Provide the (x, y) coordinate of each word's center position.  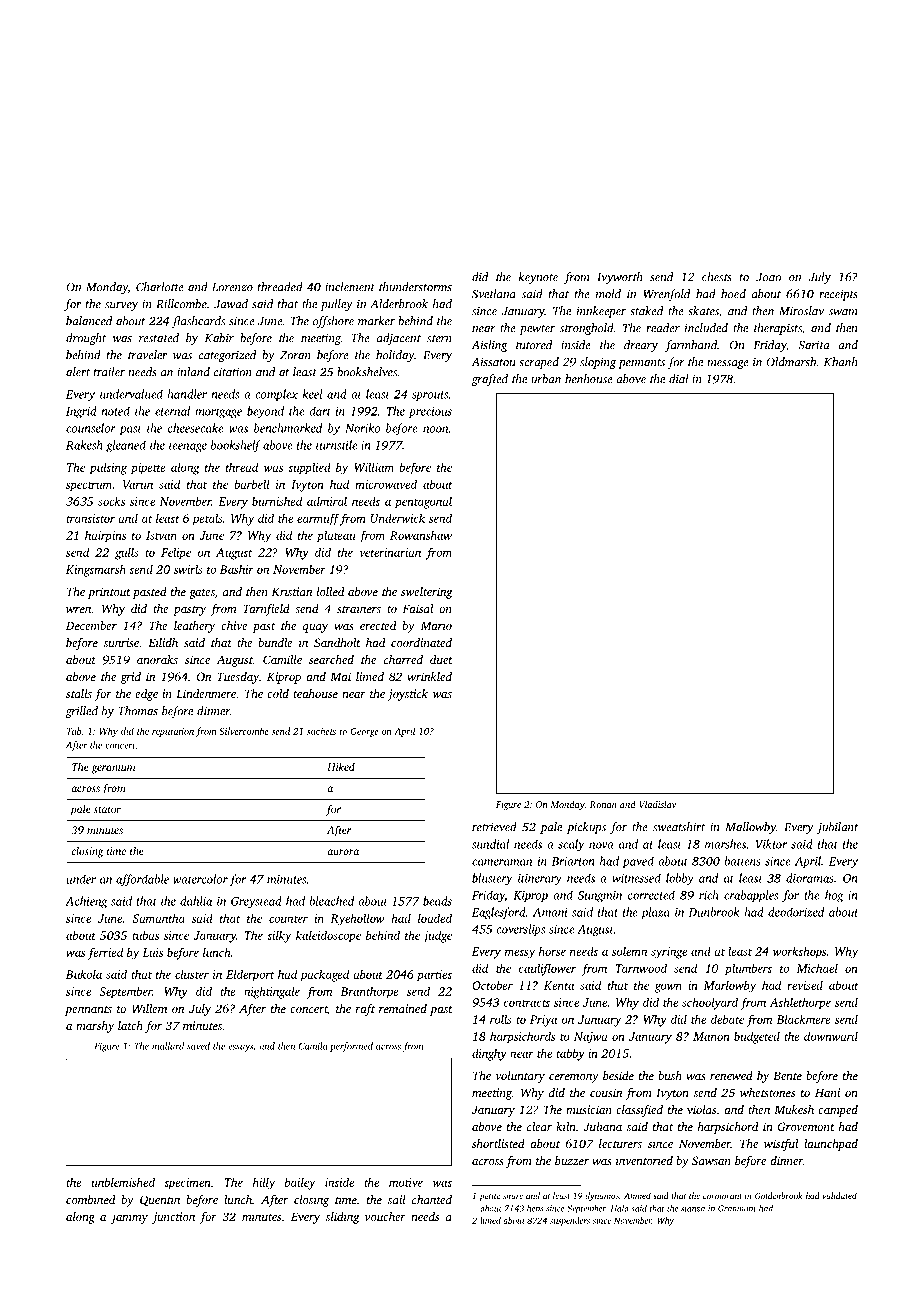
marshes (725, 844)
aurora (343, 852)
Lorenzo (232, 287)
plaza (655, 913)
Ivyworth (620, 278)
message (728, 364)
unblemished (123, 1182)
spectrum (89, 486)
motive (406, 1182)
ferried (105, 953)
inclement (350, 287)
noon (435, 429)
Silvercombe (244, 731)
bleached (331, 901)
